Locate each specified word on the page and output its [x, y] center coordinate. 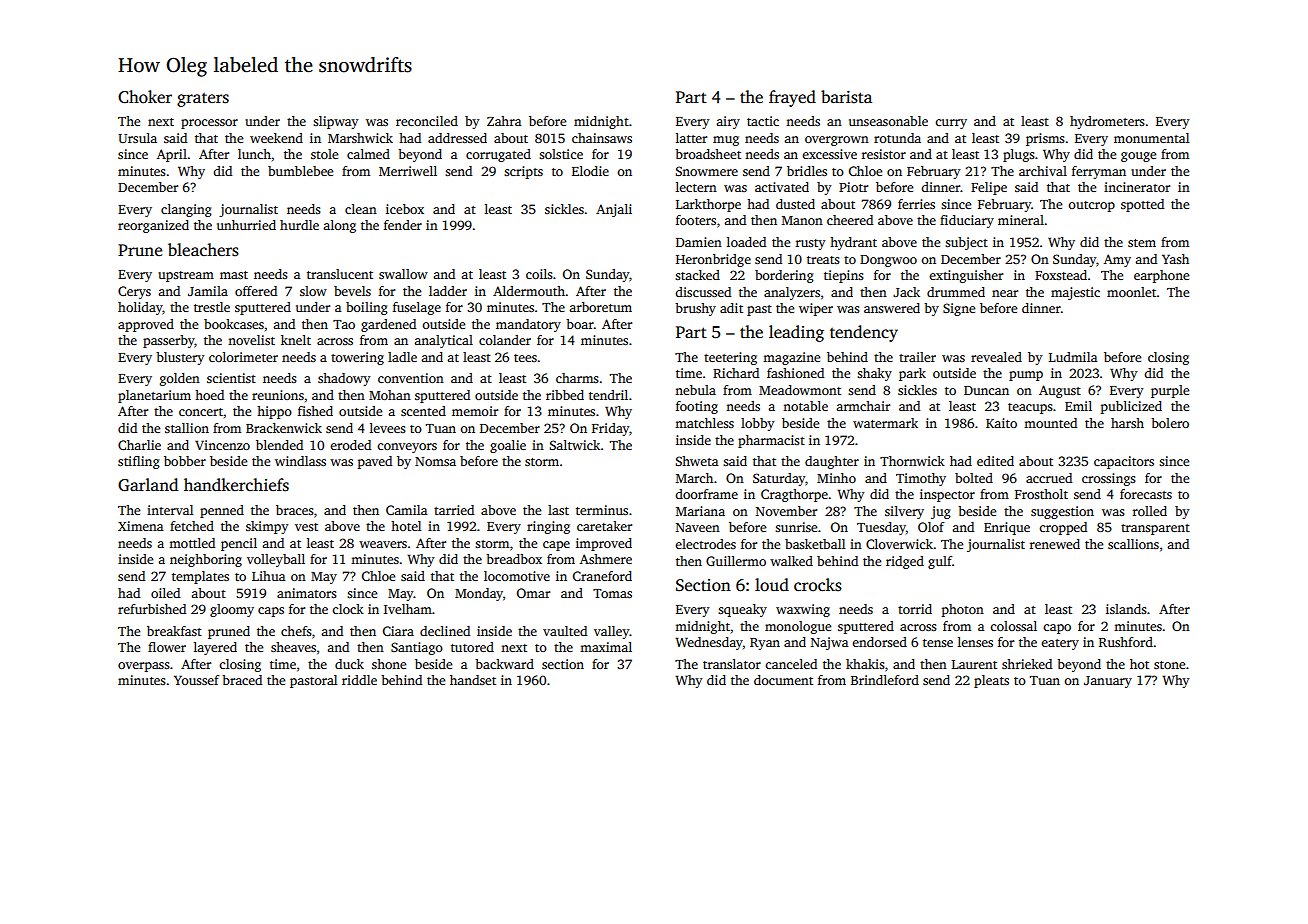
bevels [352, 291]
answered [892, 308]
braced [242, 680]
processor [209, 124]
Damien [699, 242]
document [783, 680]
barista [846, 97]
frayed [792, 98]
